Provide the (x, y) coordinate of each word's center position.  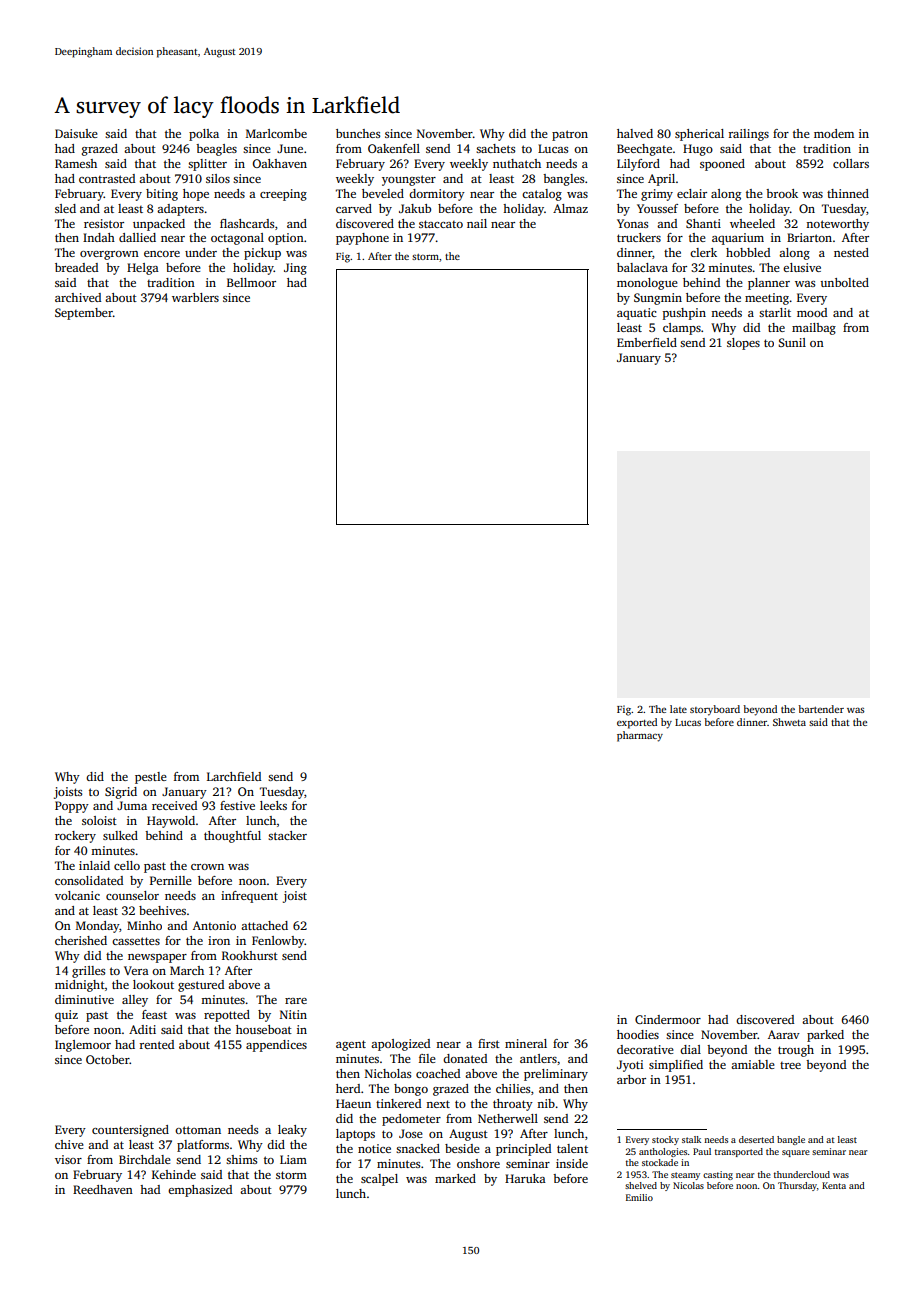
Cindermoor (668, 1019)
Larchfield (234, 776)
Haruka (525, 1178)
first (489, 1043)
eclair (692, 193)
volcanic (77, 895)
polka (204, 135)
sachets (495, 148)
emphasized (200, 1191)
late (678, 709)
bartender (821, 709)
